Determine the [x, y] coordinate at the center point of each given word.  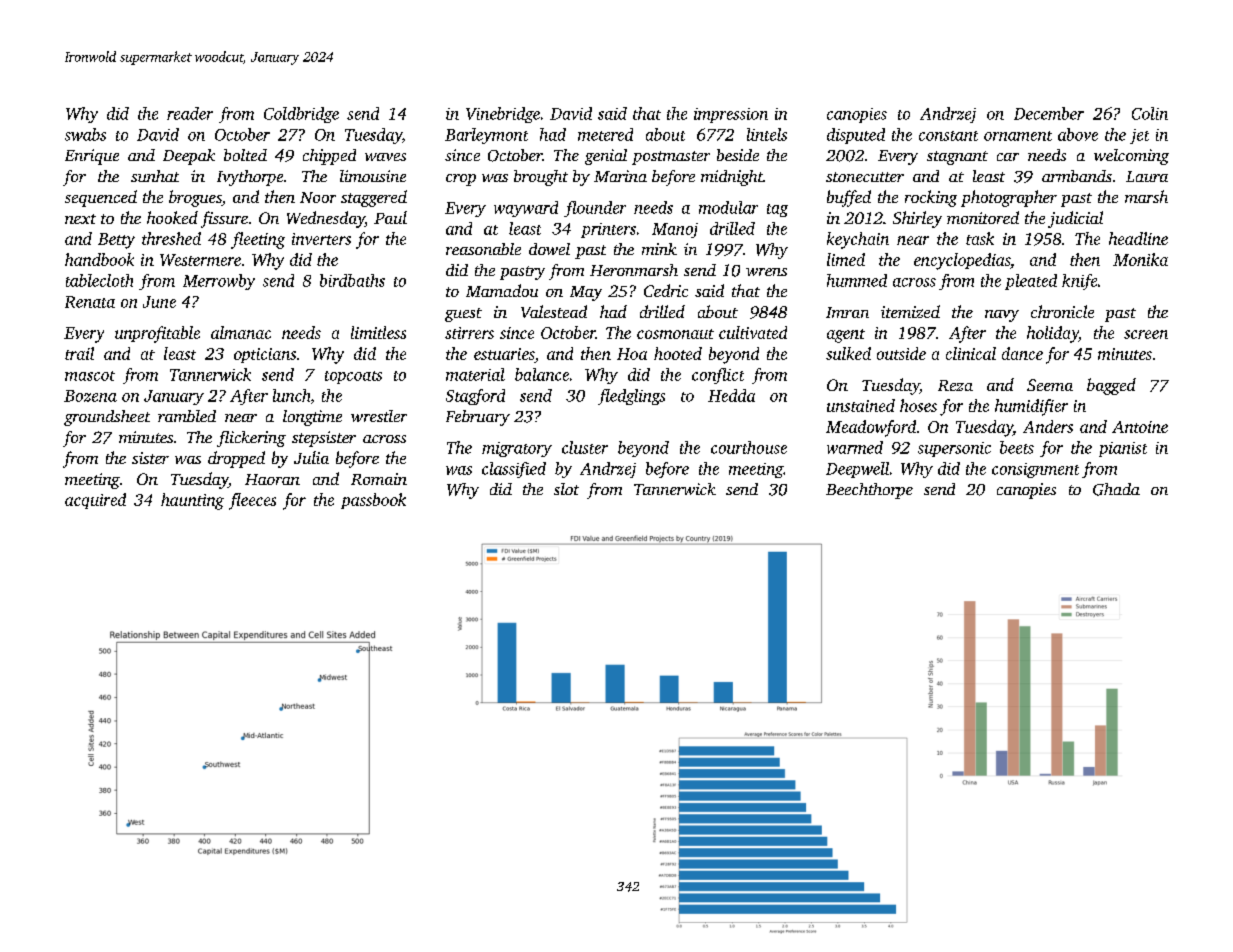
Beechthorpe [869, 491]
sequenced [101, 198]
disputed [856, 136]
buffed [849, 198]
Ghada [1116, 489]
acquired [95, 501]
